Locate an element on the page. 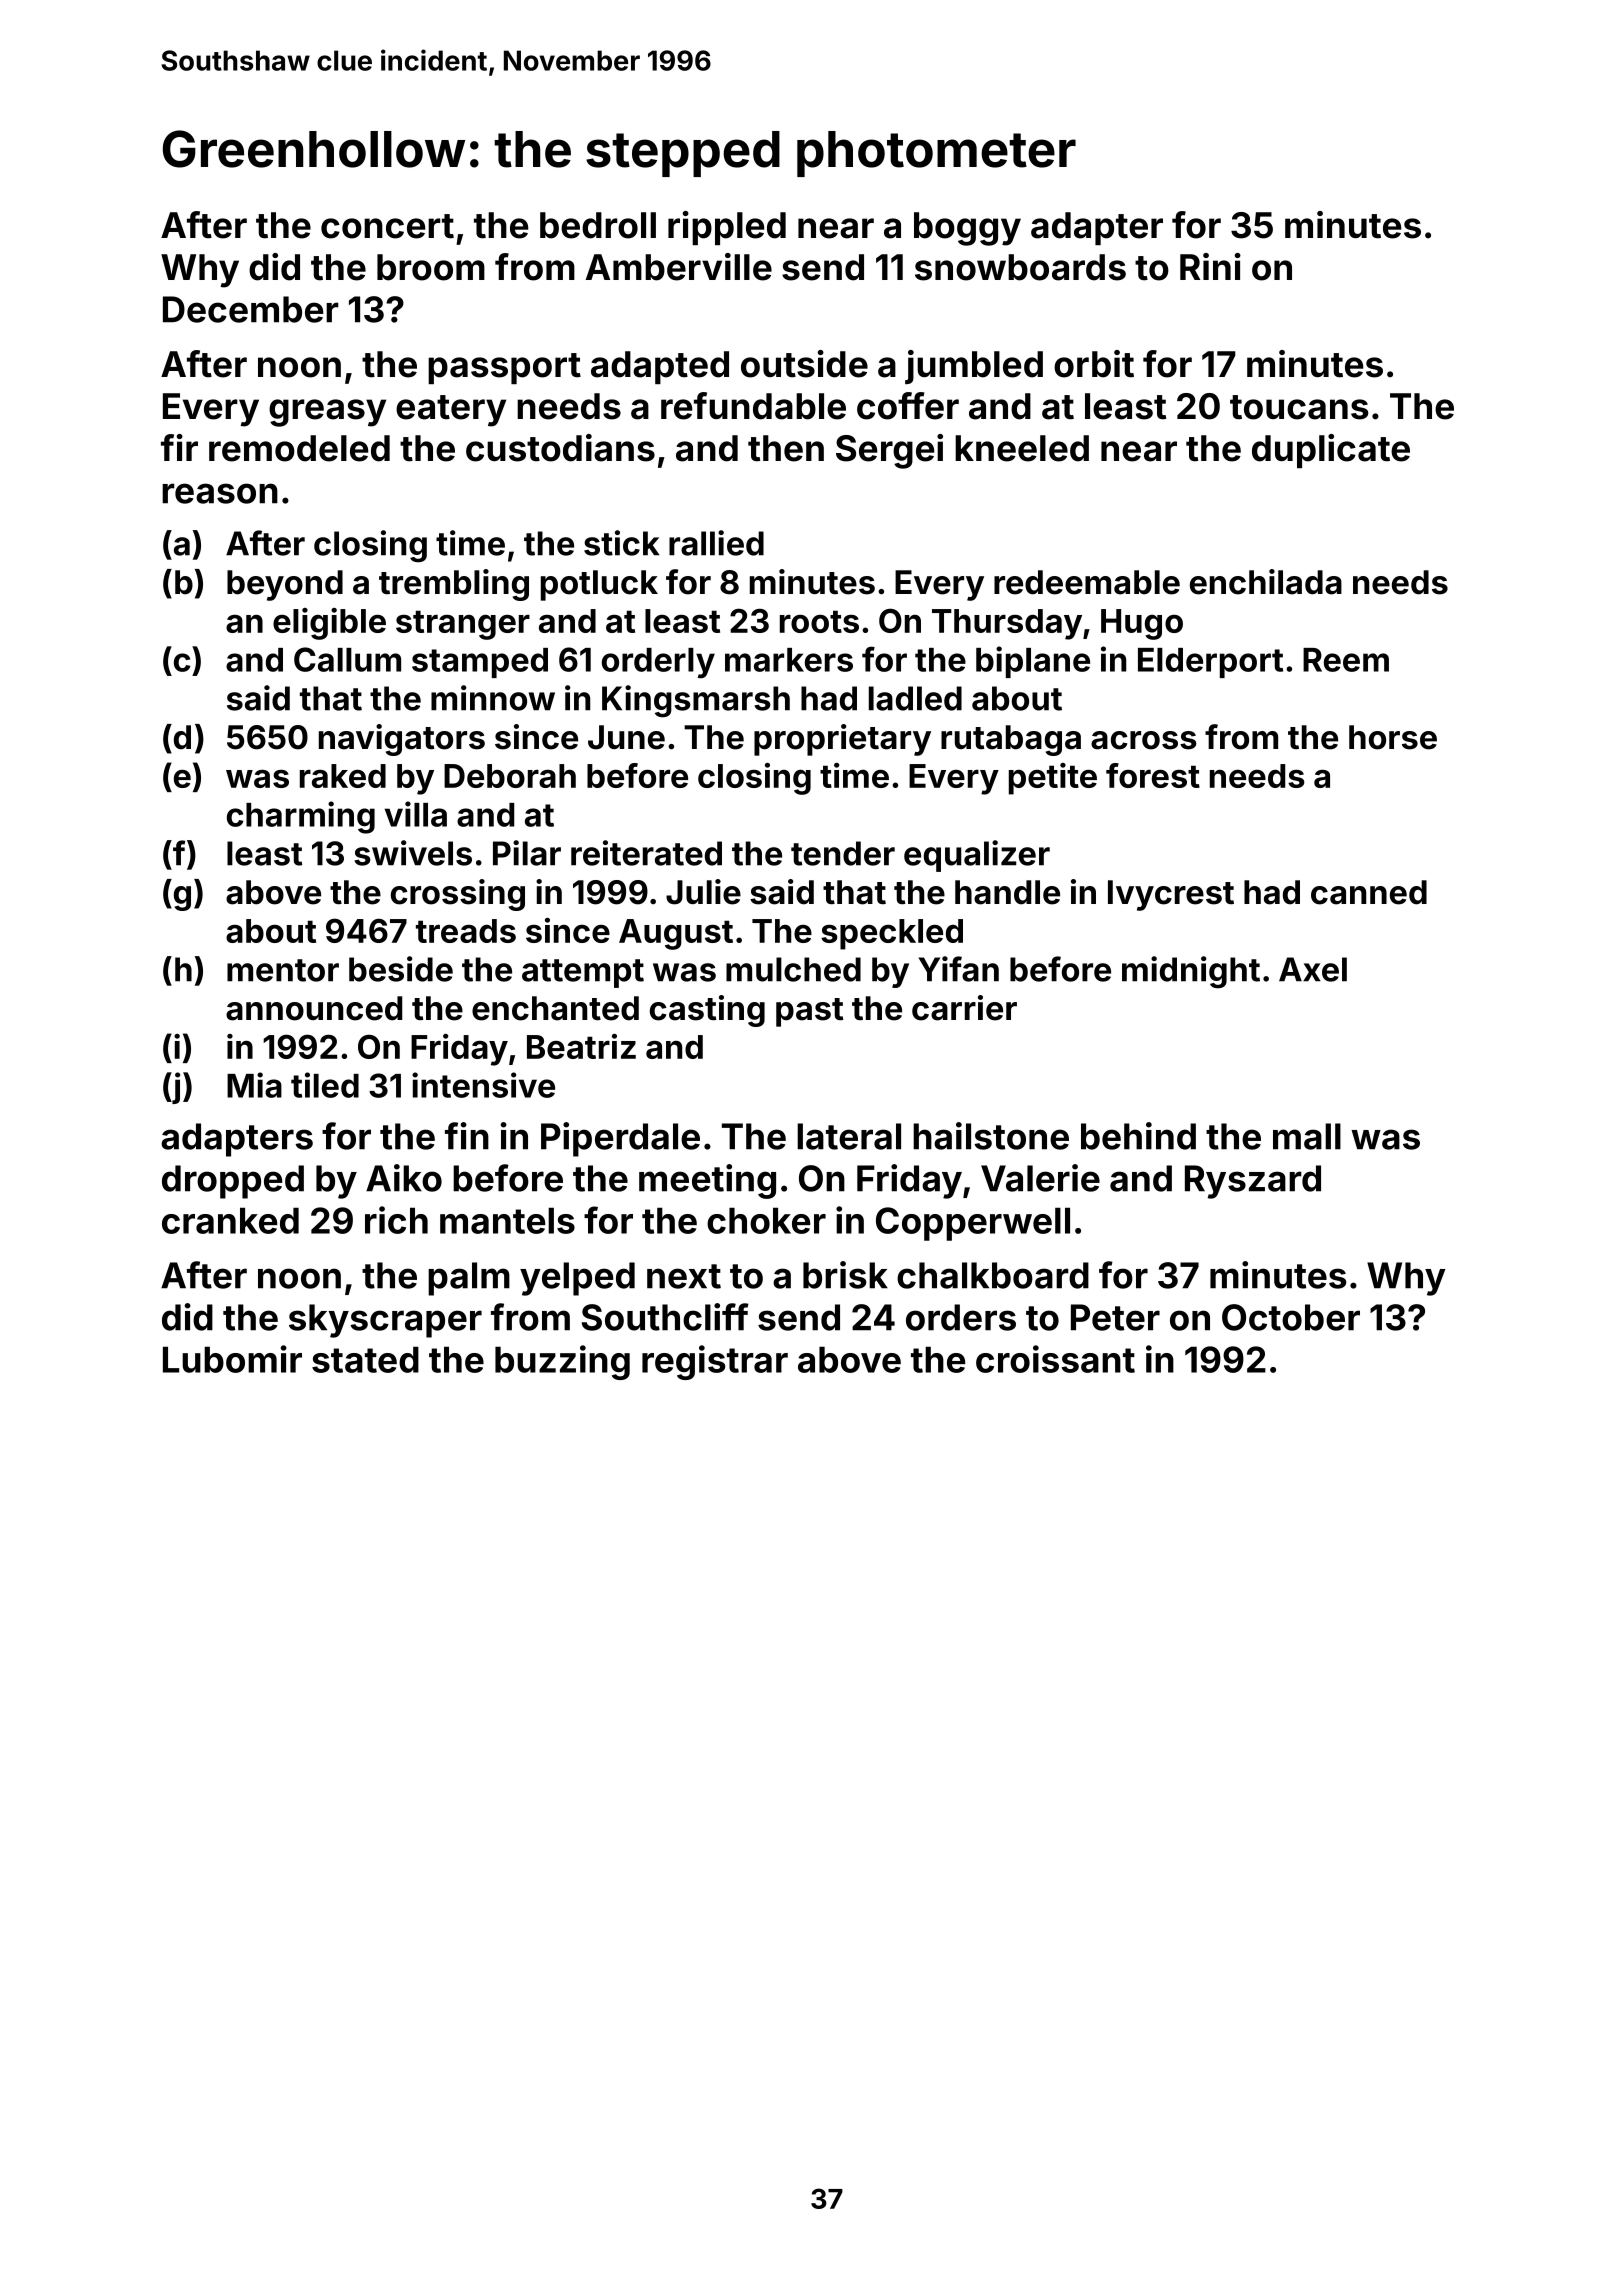 Image resolution: width=1620 pixels, height=2292 pixels. past is located at coordinates (809, 1012).
